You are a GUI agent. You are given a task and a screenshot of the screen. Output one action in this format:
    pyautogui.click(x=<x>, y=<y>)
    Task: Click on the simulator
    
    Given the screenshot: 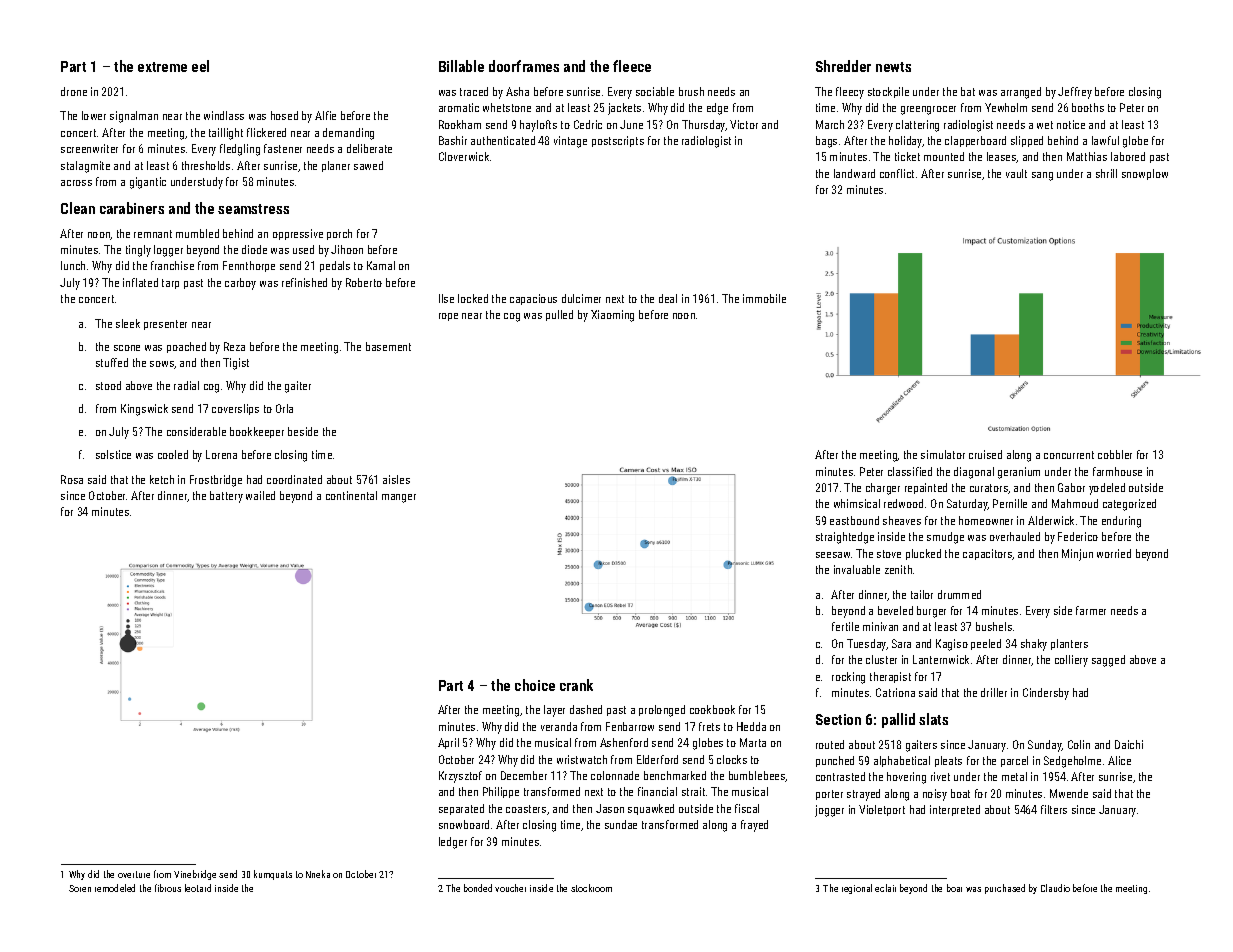 What is the action you would take?
    pyautogui.click(x=943, y=454)
